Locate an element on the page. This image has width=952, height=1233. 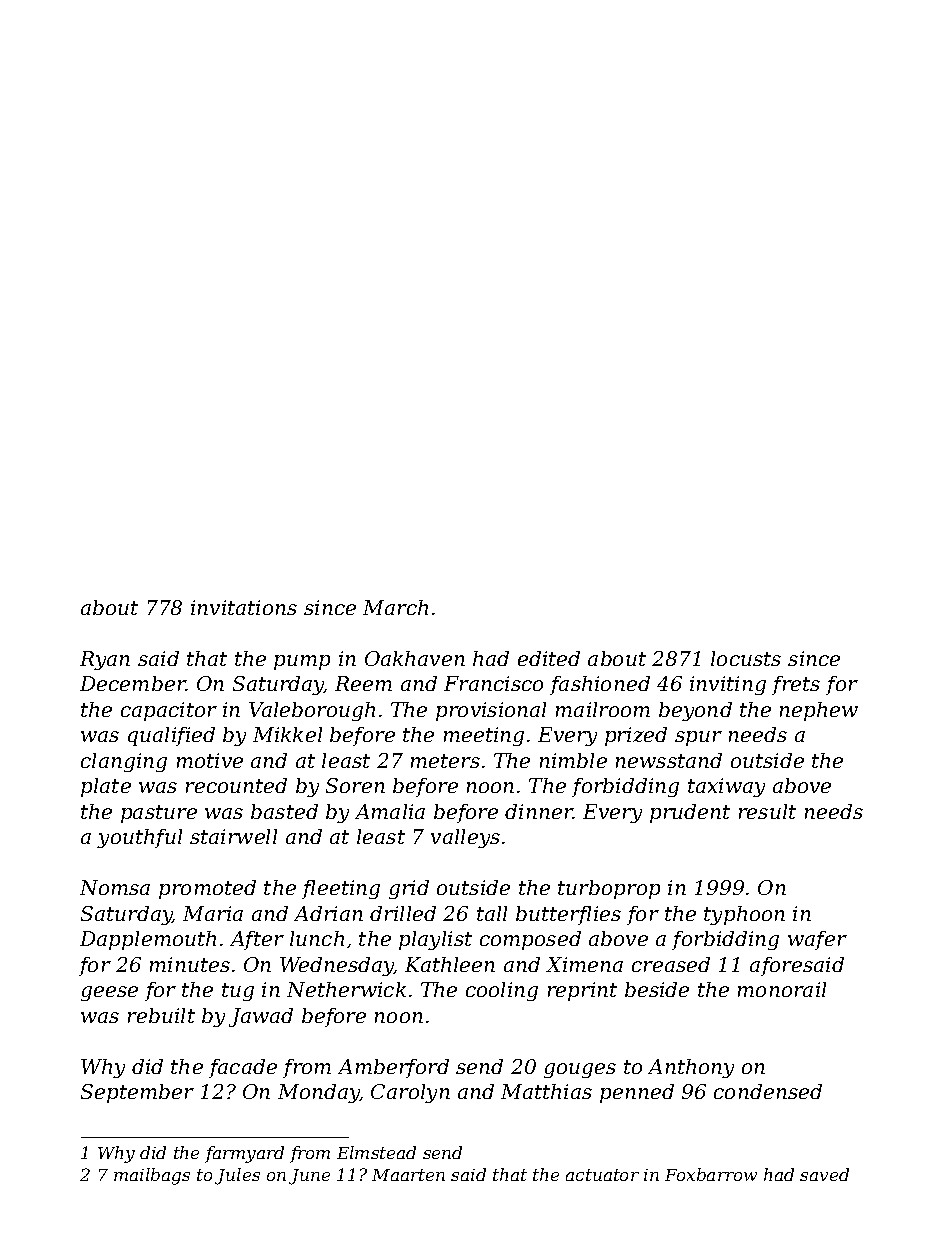
locusts is located at coordinates (746, 658).
